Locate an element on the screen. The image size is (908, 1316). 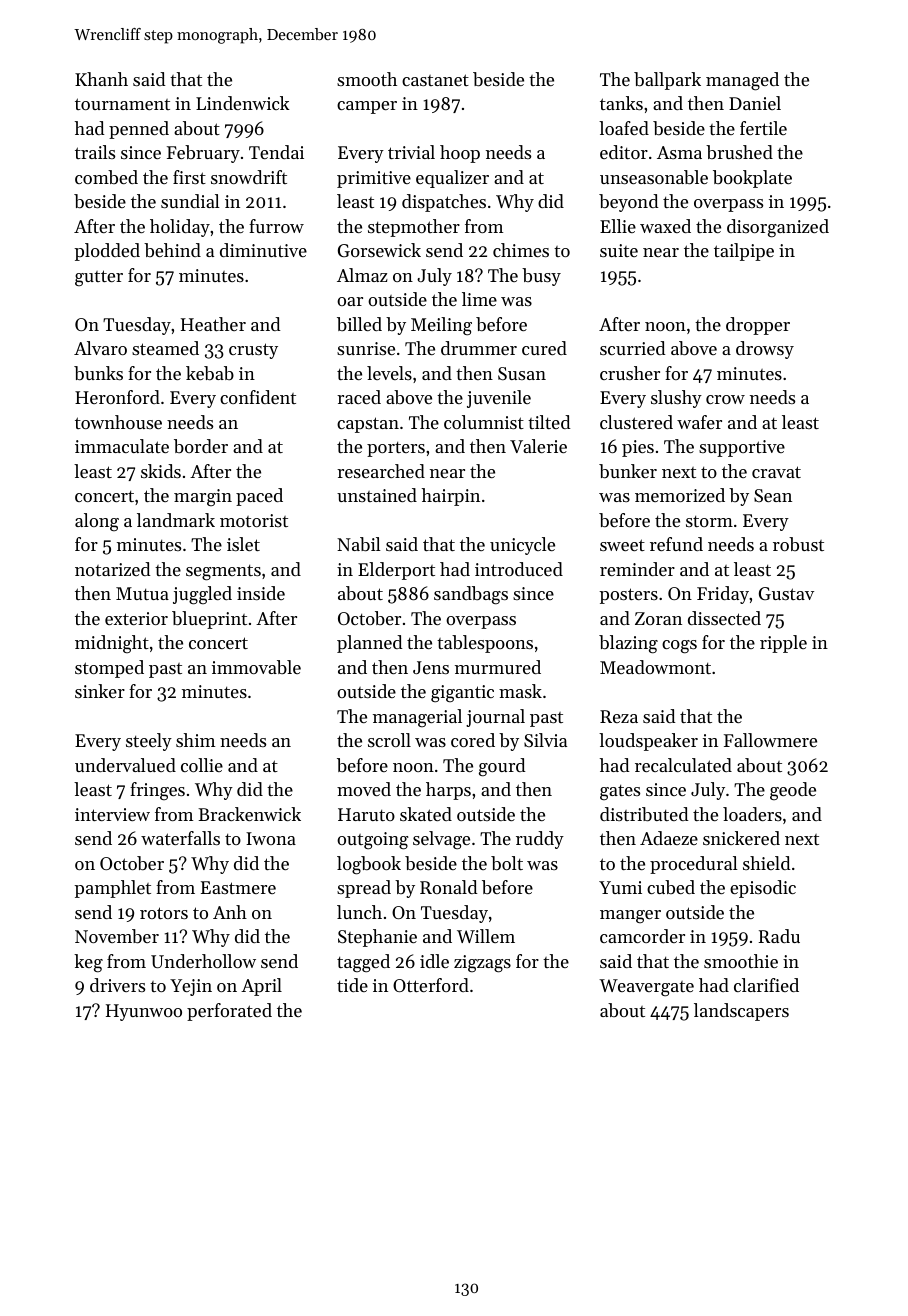
brushed is located at coordinates (739, 152).
